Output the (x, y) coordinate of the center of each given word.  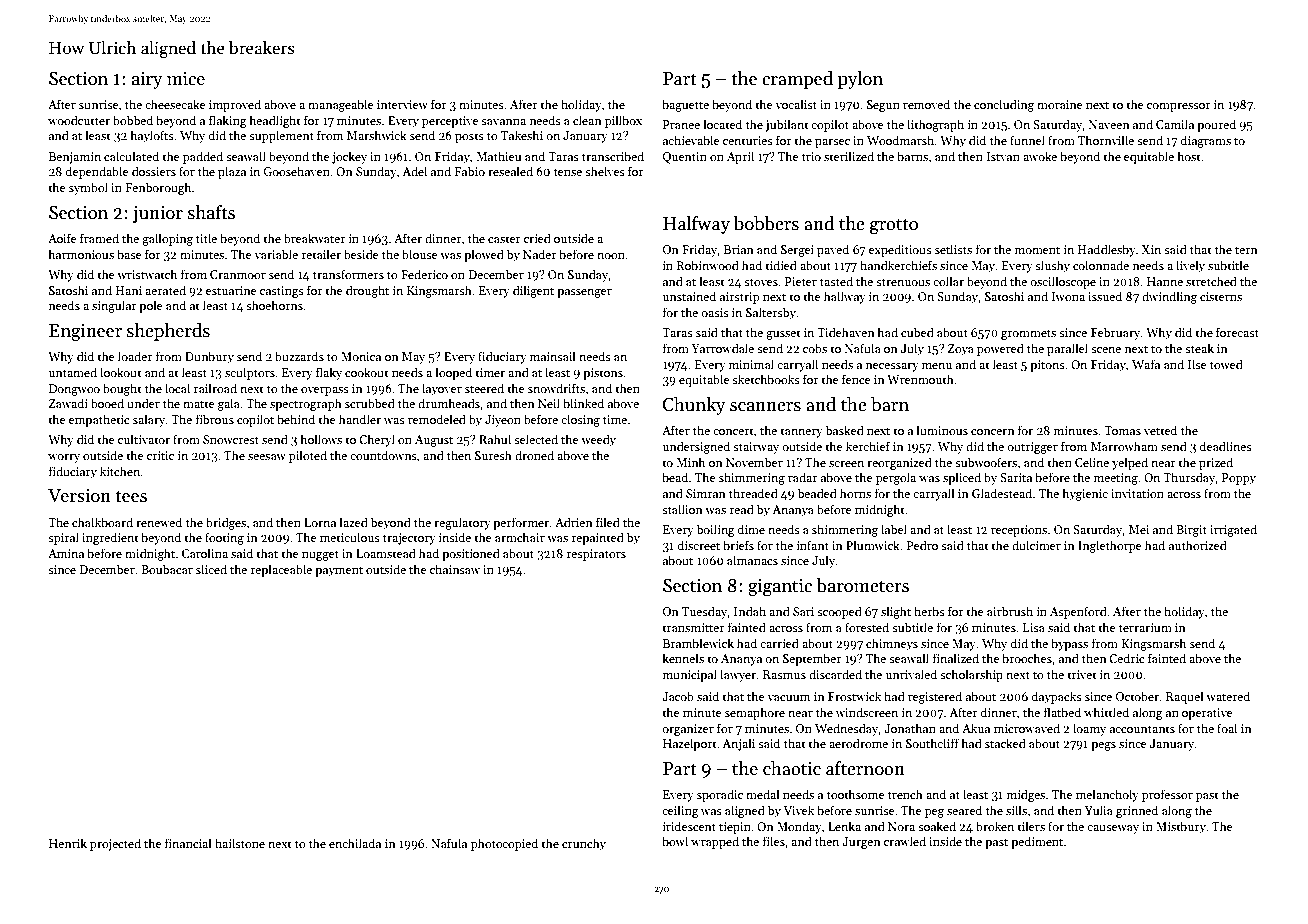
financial (188, 843)
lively (1190, 266)
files (774, 841)
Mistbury (1181, 827)
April (740, 157)
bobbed (133, 120)
